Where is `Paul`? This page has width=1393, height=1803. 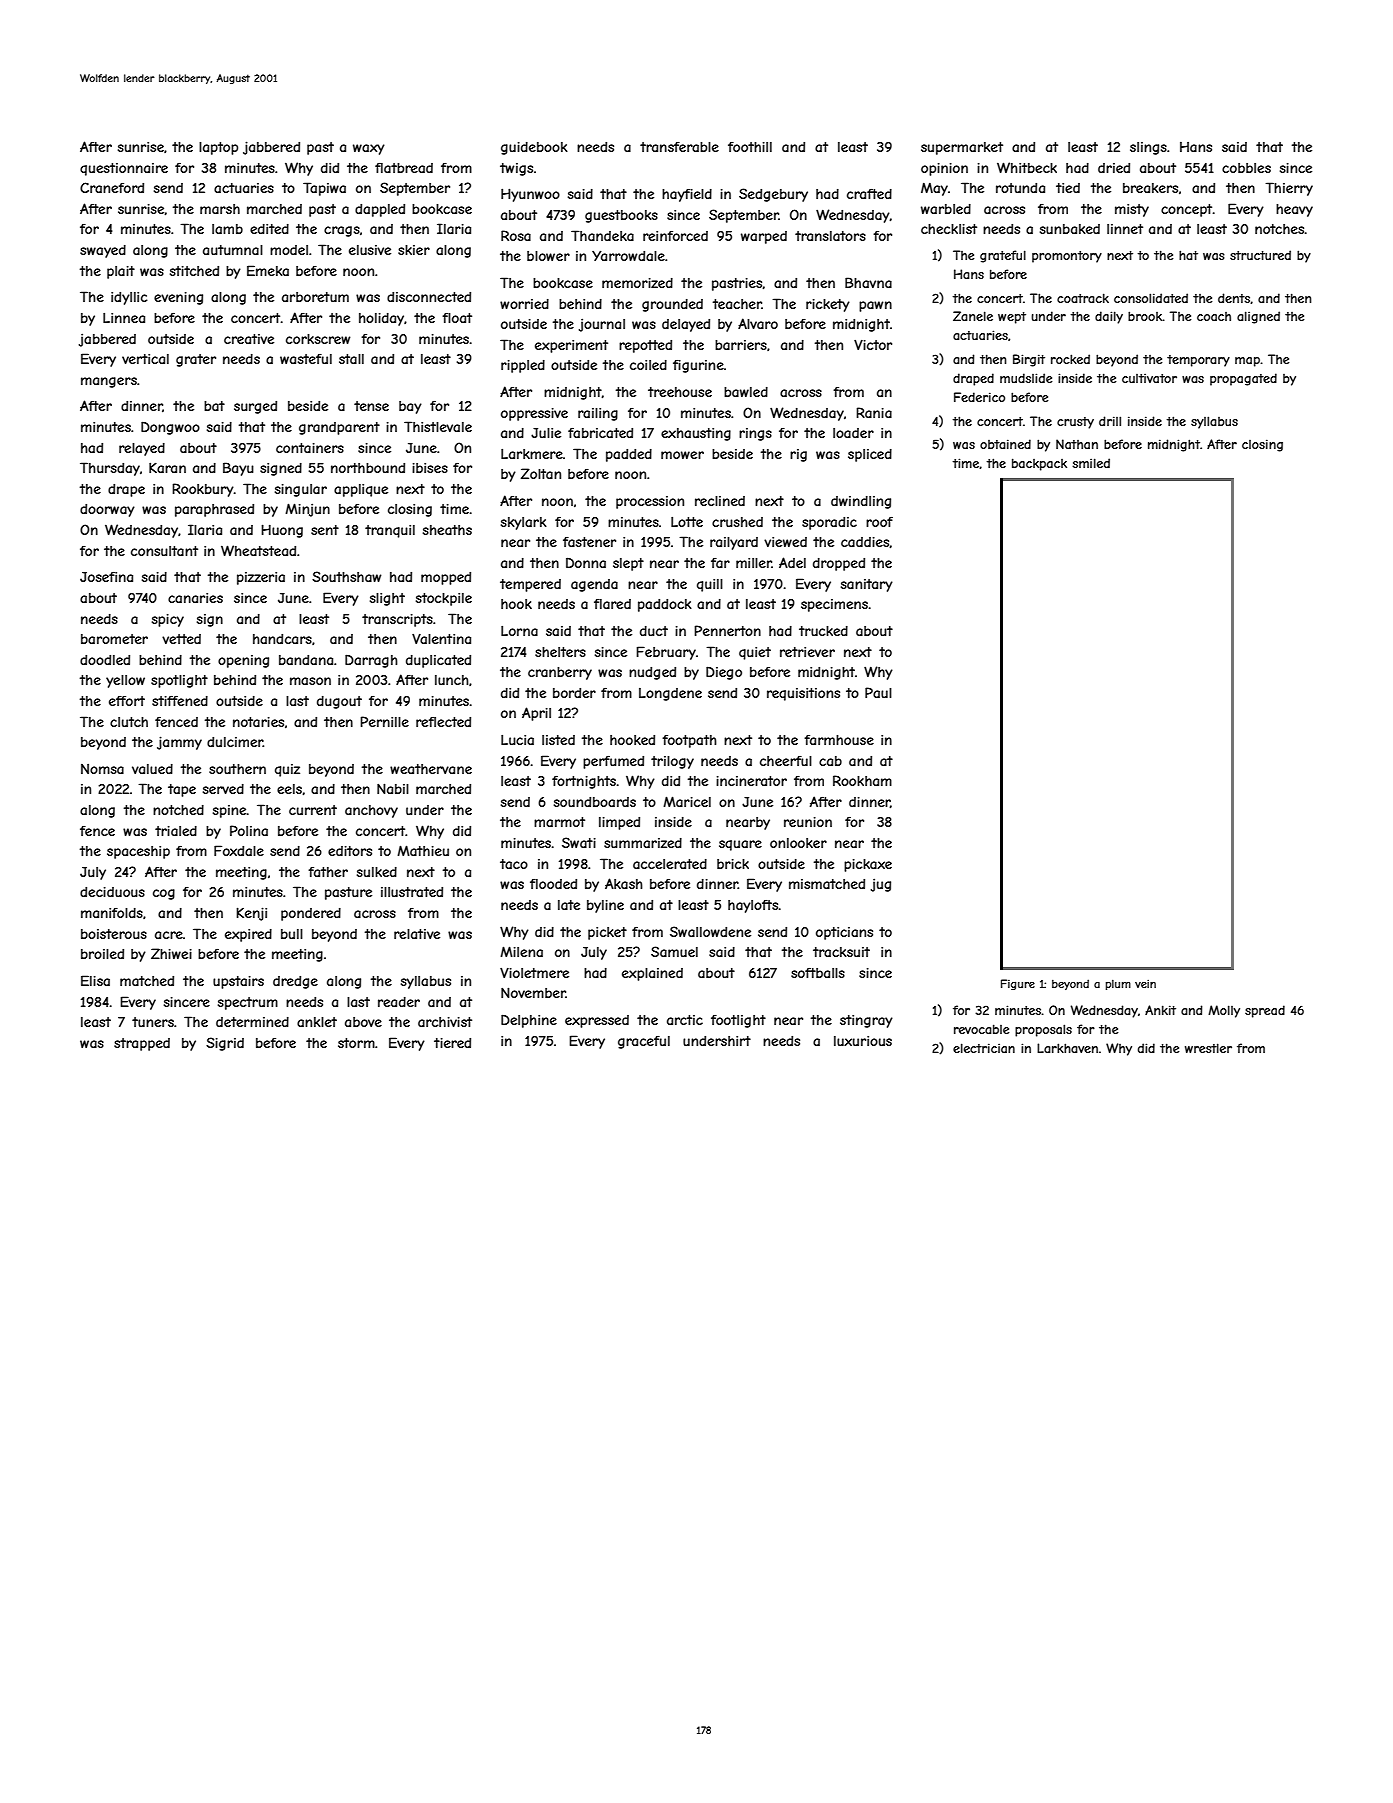 Paul is located at coordinates (878, 692).
